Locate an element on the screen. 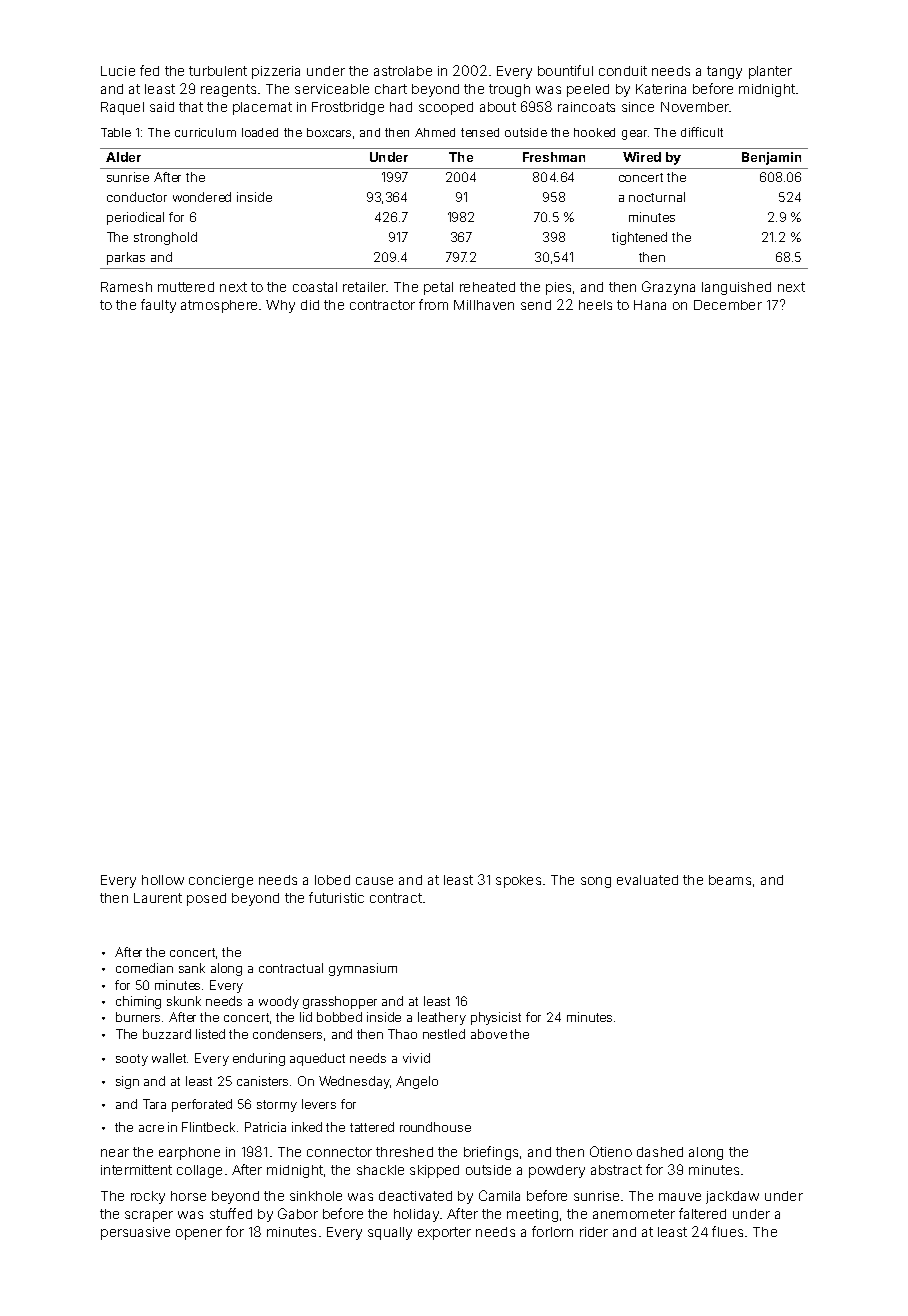  tensed is located at coordinates (480, 132).
